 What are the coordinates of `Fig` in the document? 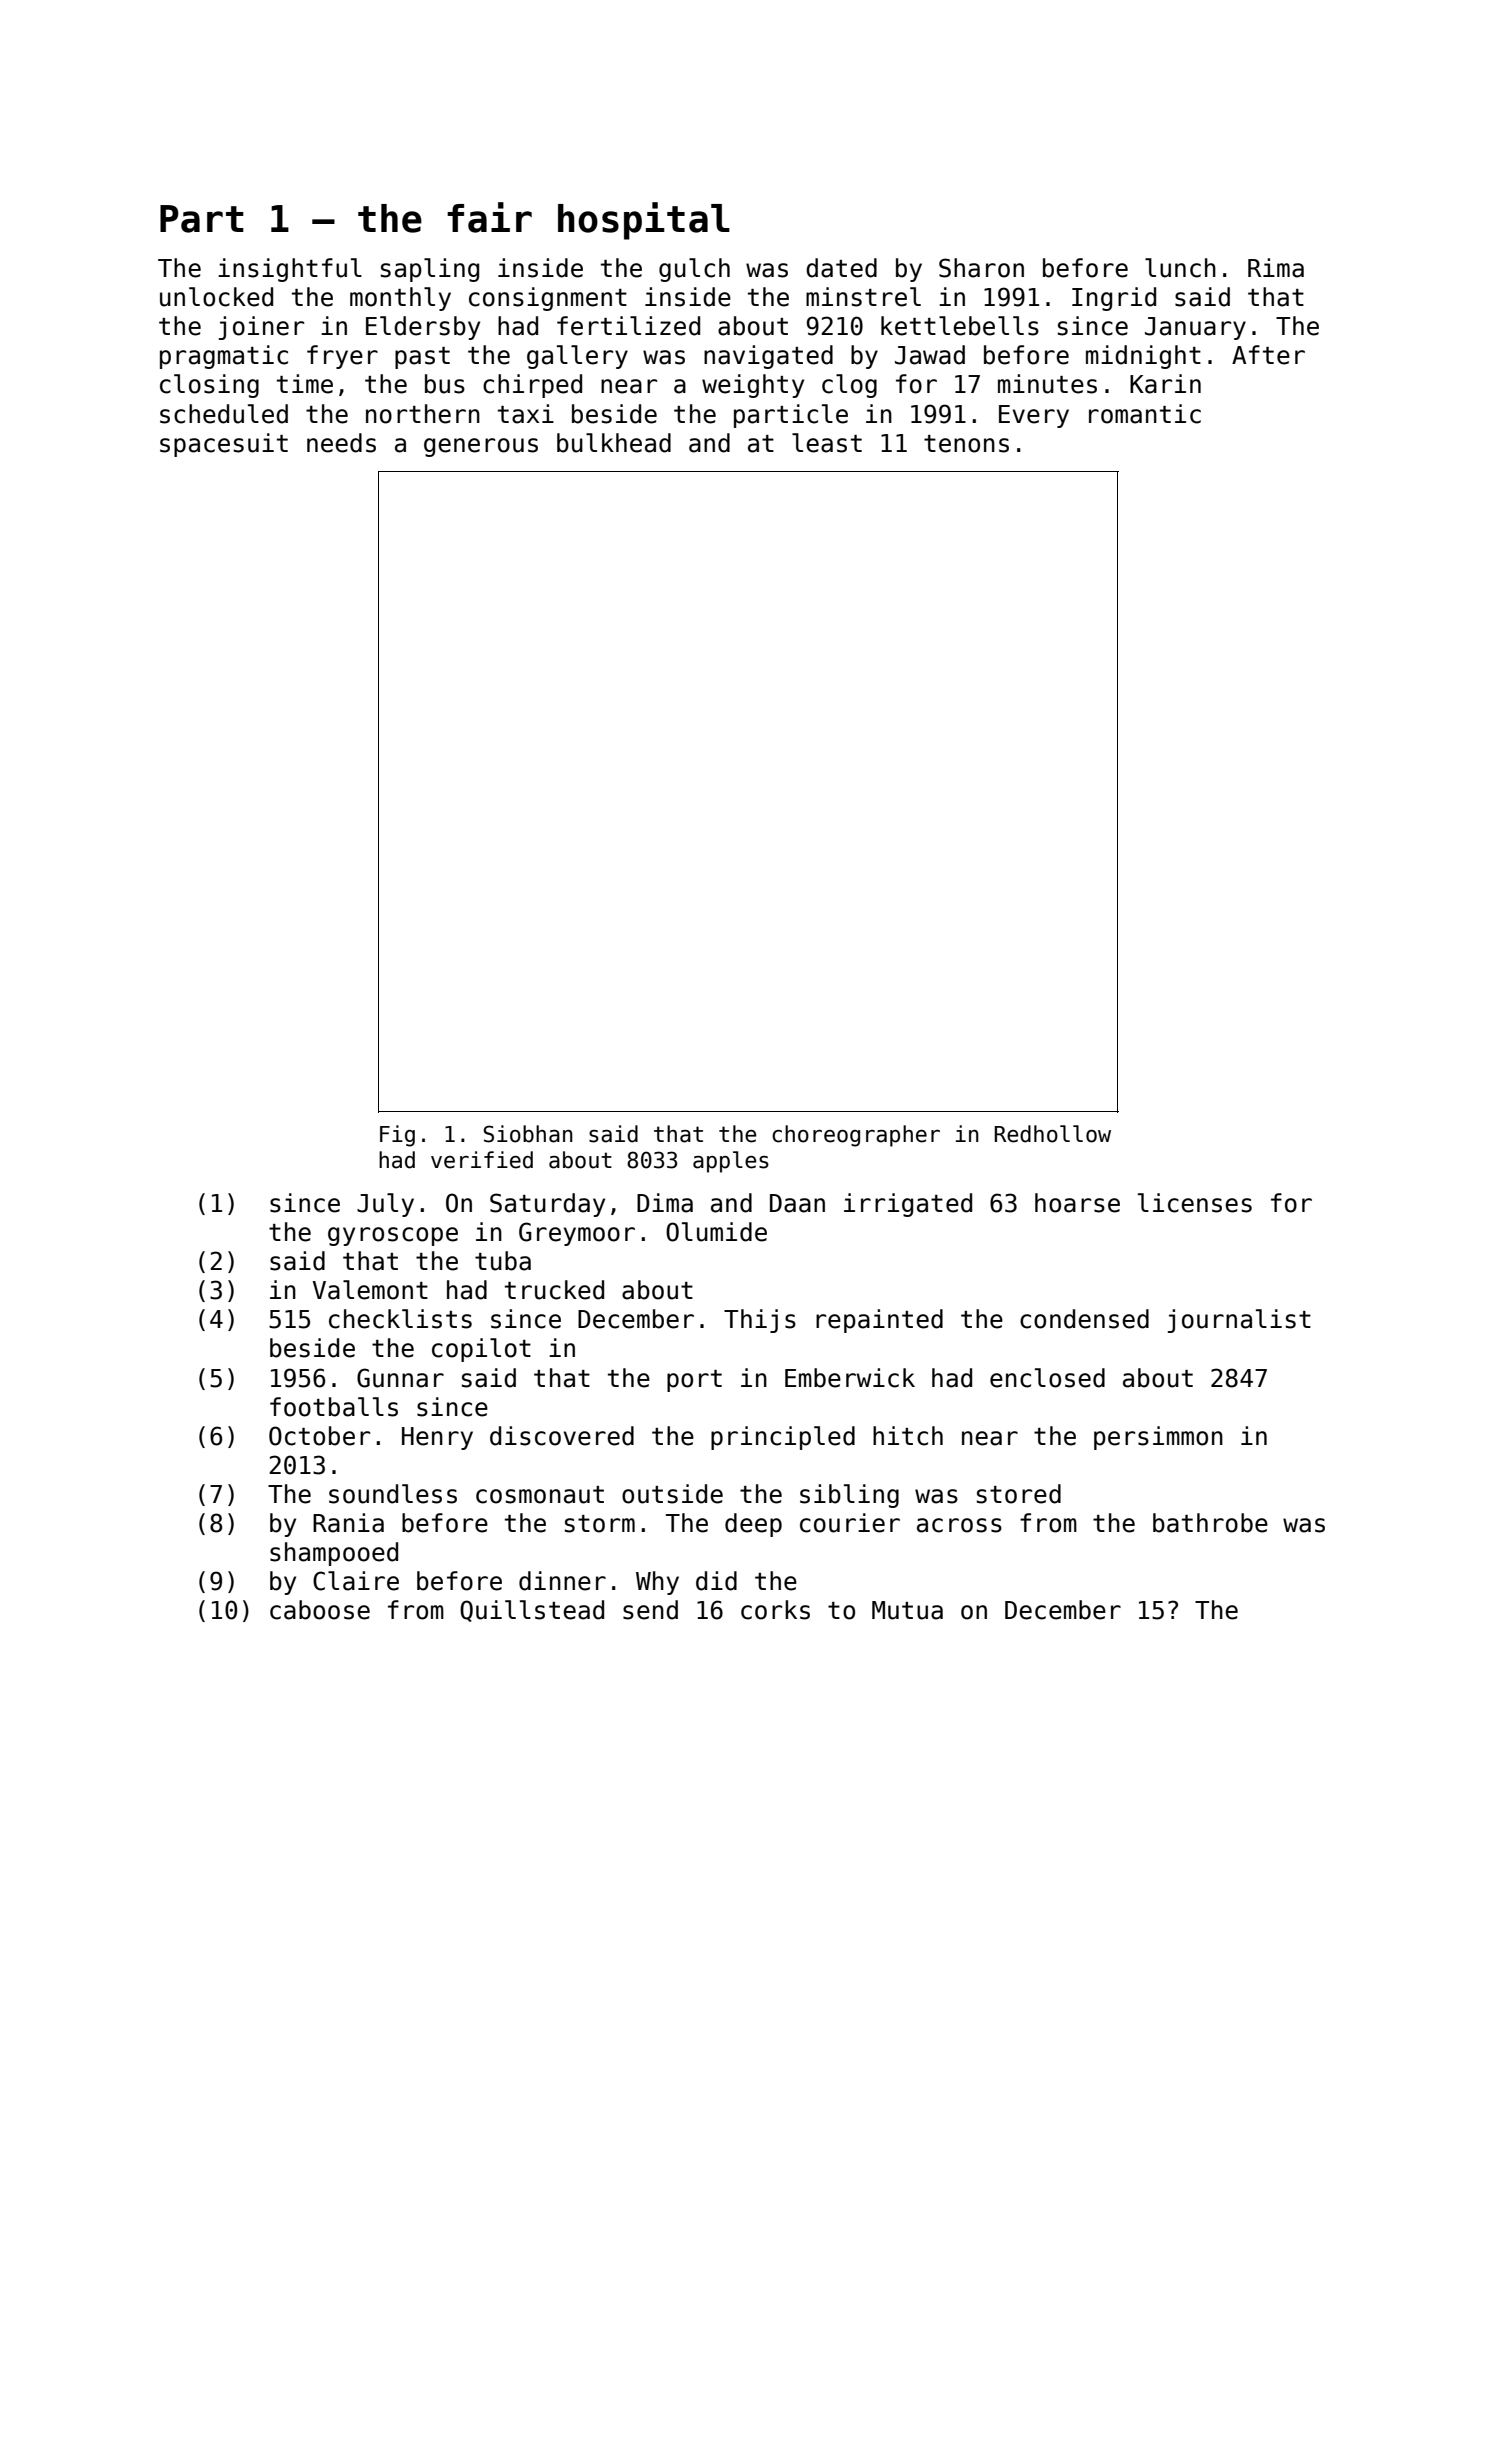 It's located at (397, 1136).
